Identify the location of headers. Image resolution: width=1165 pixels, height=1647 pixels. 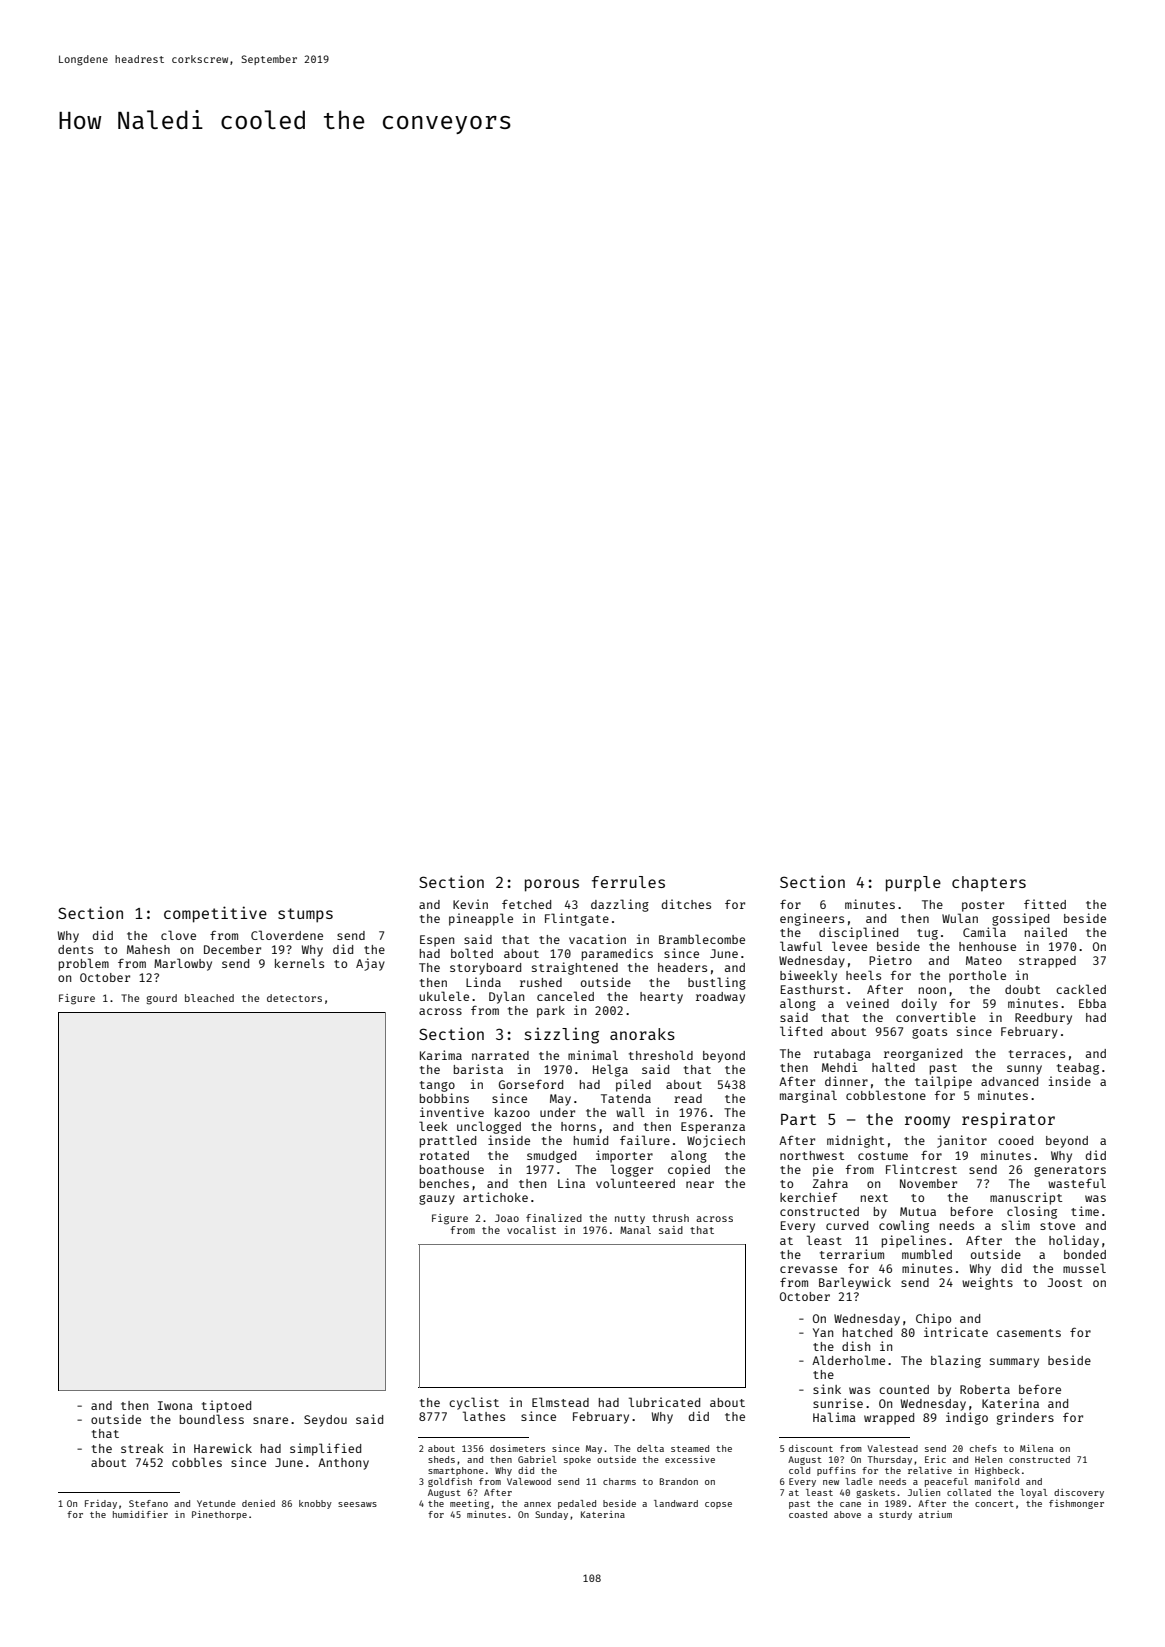
(682, 967).
